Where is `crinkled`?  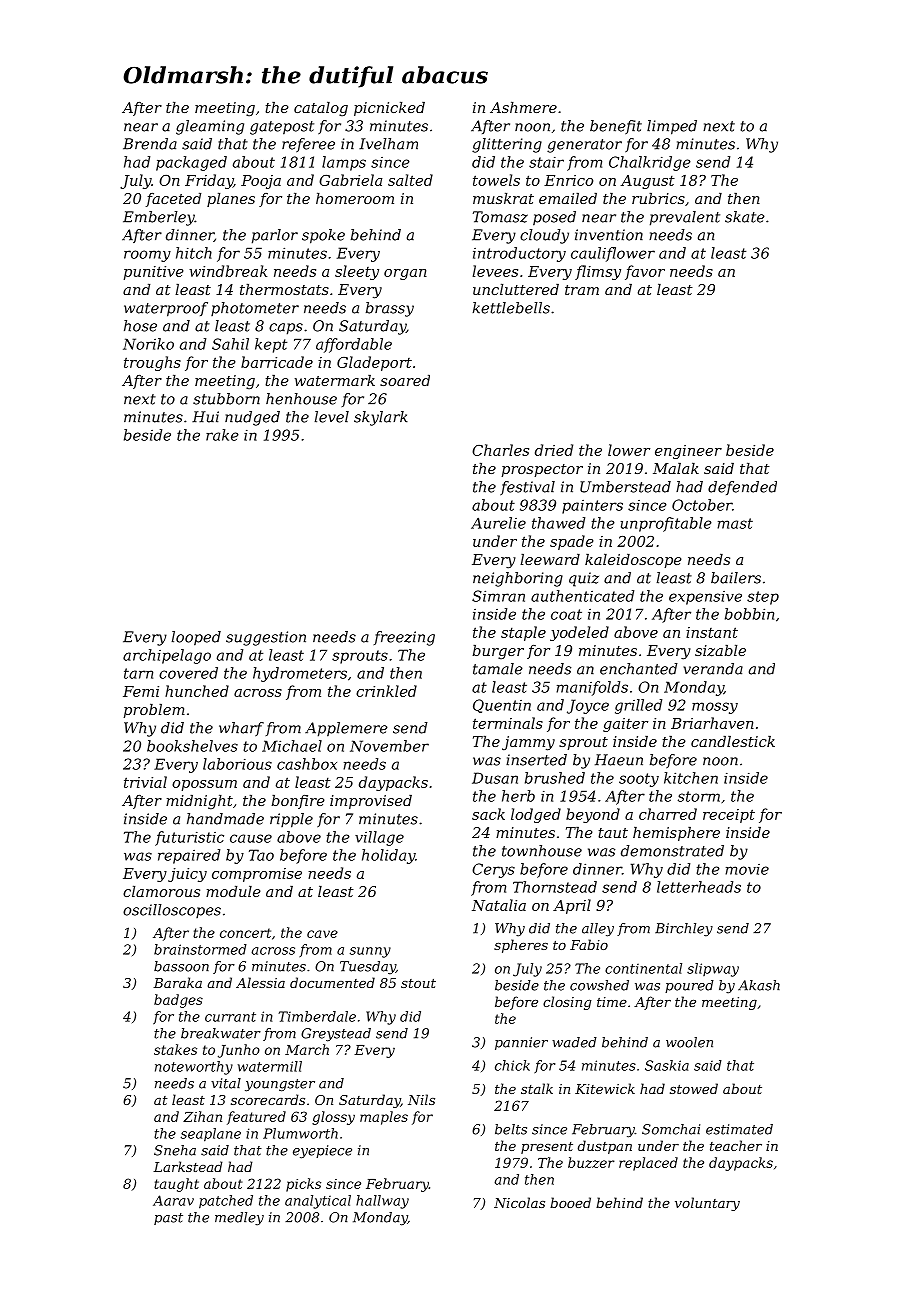 crinkled is located at coordinates (386, 691).
